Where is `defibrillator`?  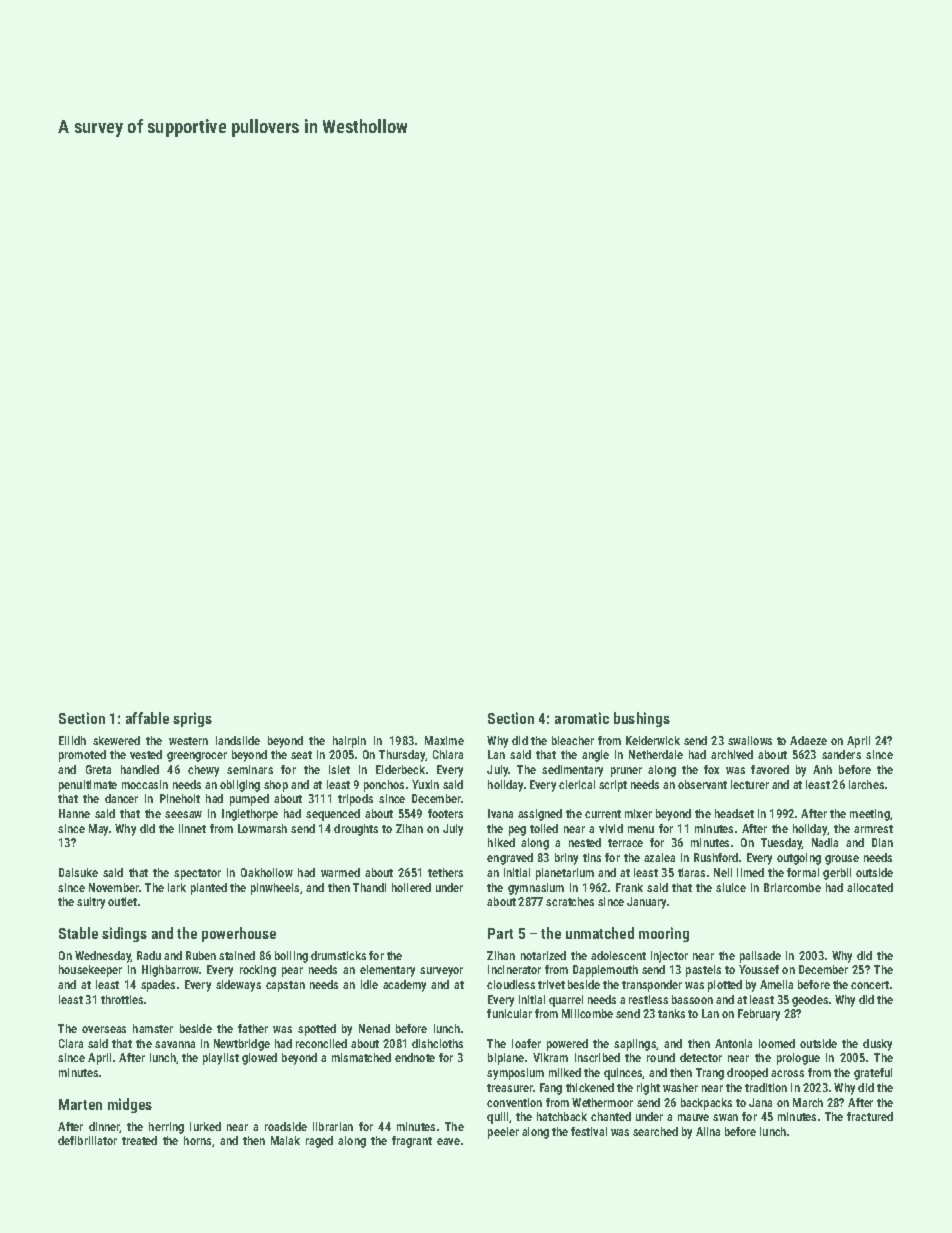
defibrillator is located at coordinates (87, 1140).
